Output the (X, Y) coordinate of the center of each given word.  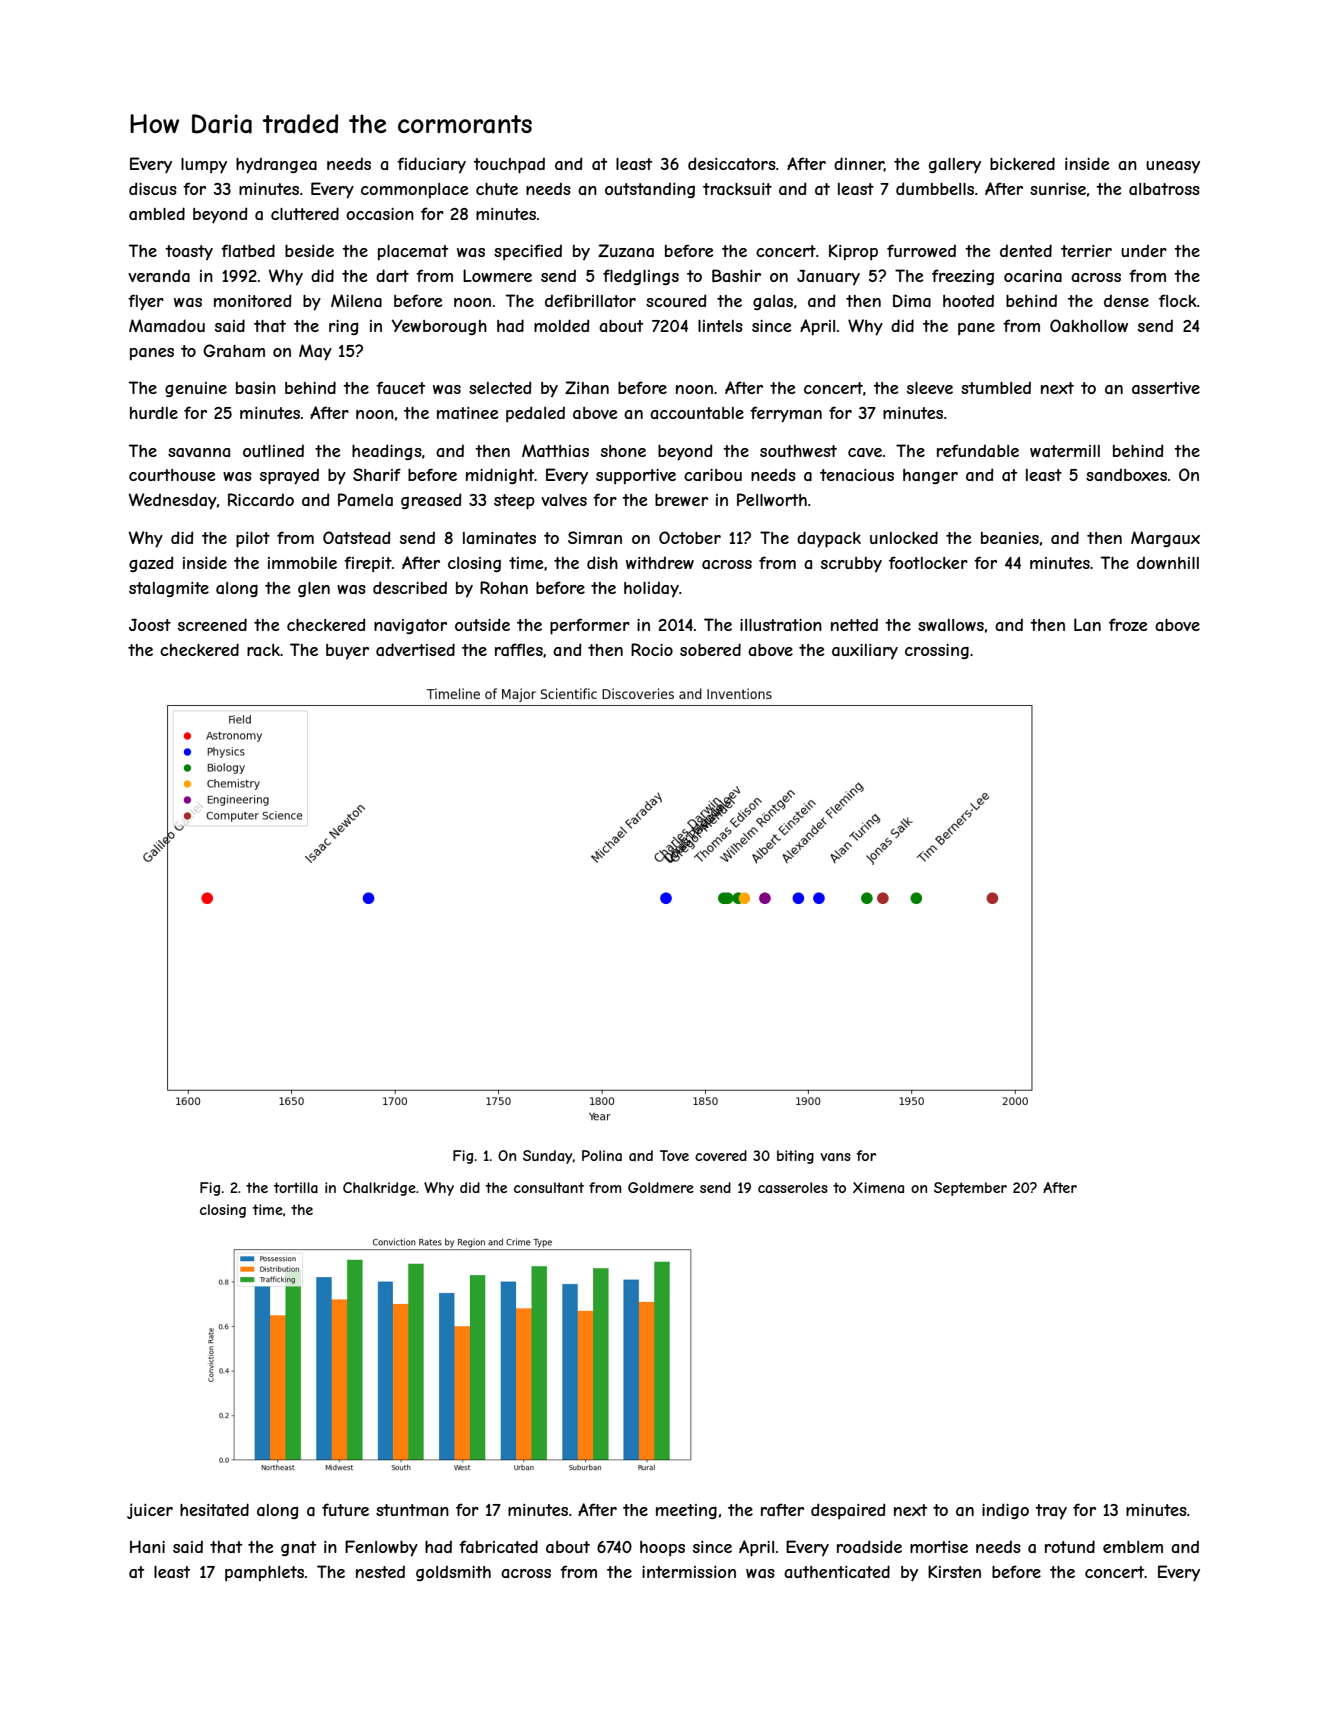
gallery (955, 166)
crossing (937, 651)
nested (380, 1571)
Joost (150, 625)
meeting (686, 1511)
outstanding (650, 190)
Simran (595, 537)
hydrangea (276, 165)
